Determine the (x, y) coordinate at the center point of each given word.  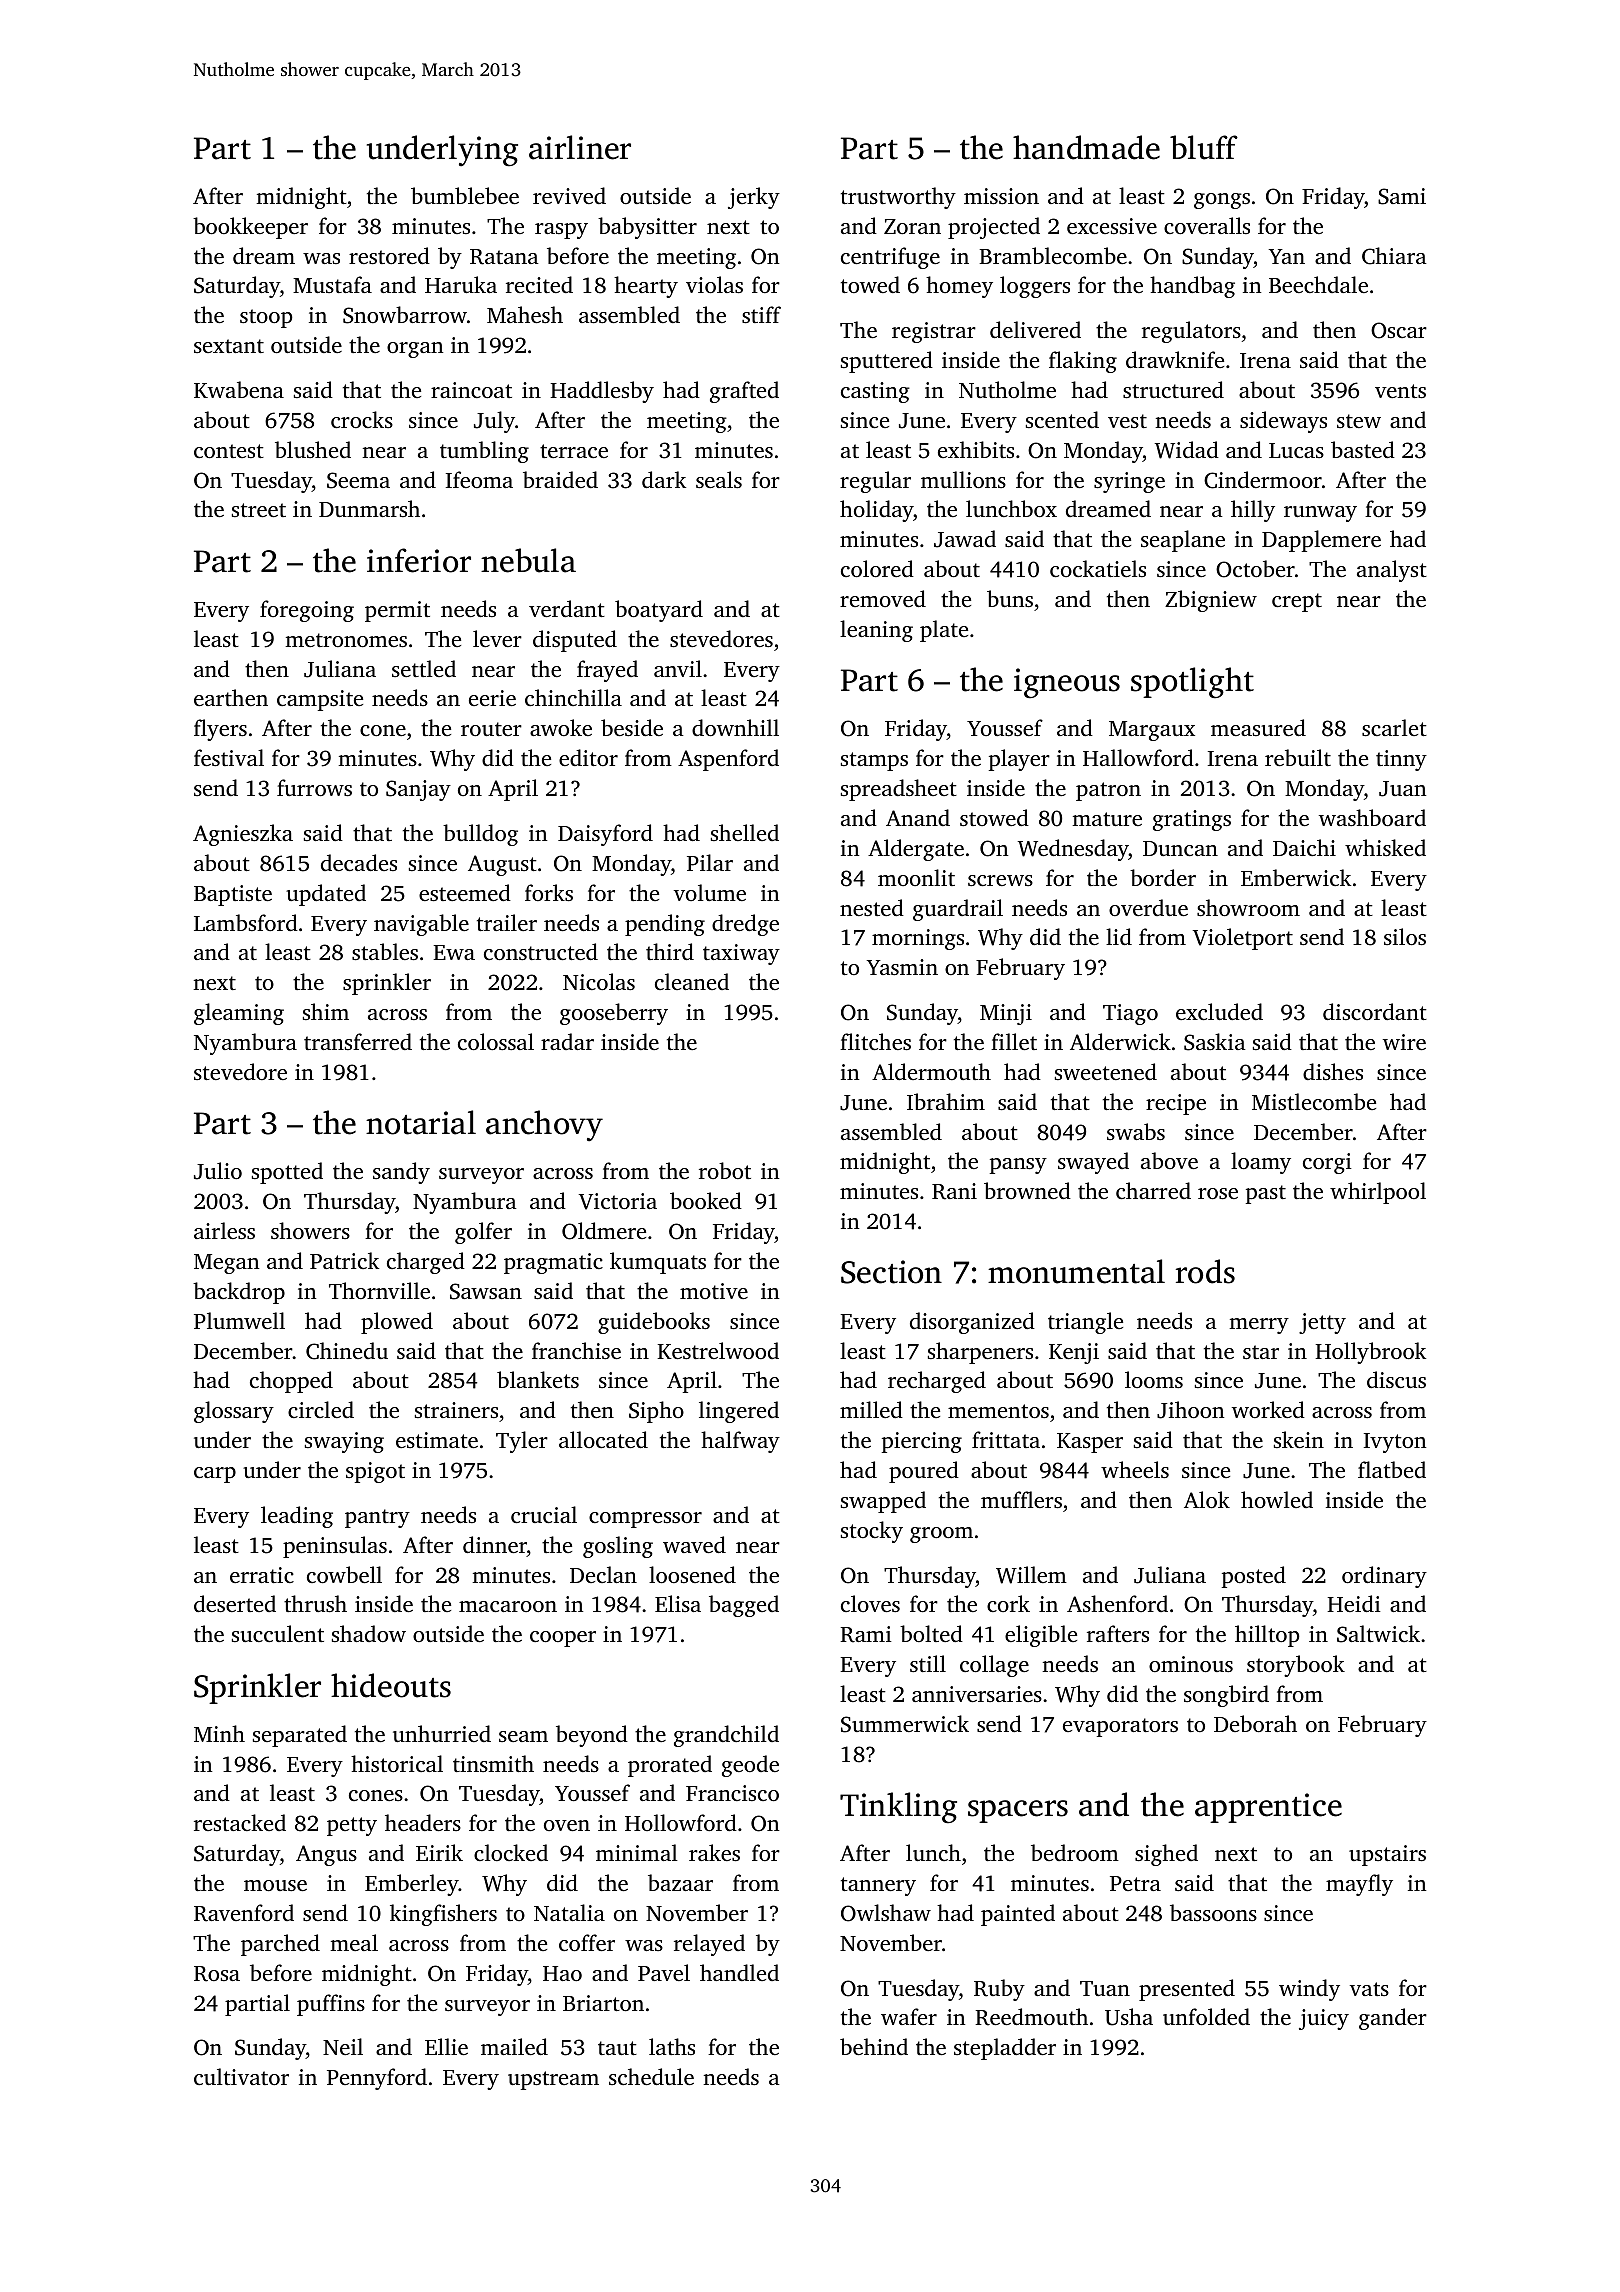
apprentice (1268, 1808)
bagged (744, 1606)
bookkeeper (250, 228)
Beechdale (1318, 284)
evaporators (1120, 1727)
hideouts (391, 1685)
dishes (1333, 1071)
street (259, 510)
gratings (1192, 820)
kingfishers (443, 1915)
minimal (637, 1852)
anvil (678, 668)
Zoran (912, 226)
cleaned (692, 981)
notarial (421, 1122)
